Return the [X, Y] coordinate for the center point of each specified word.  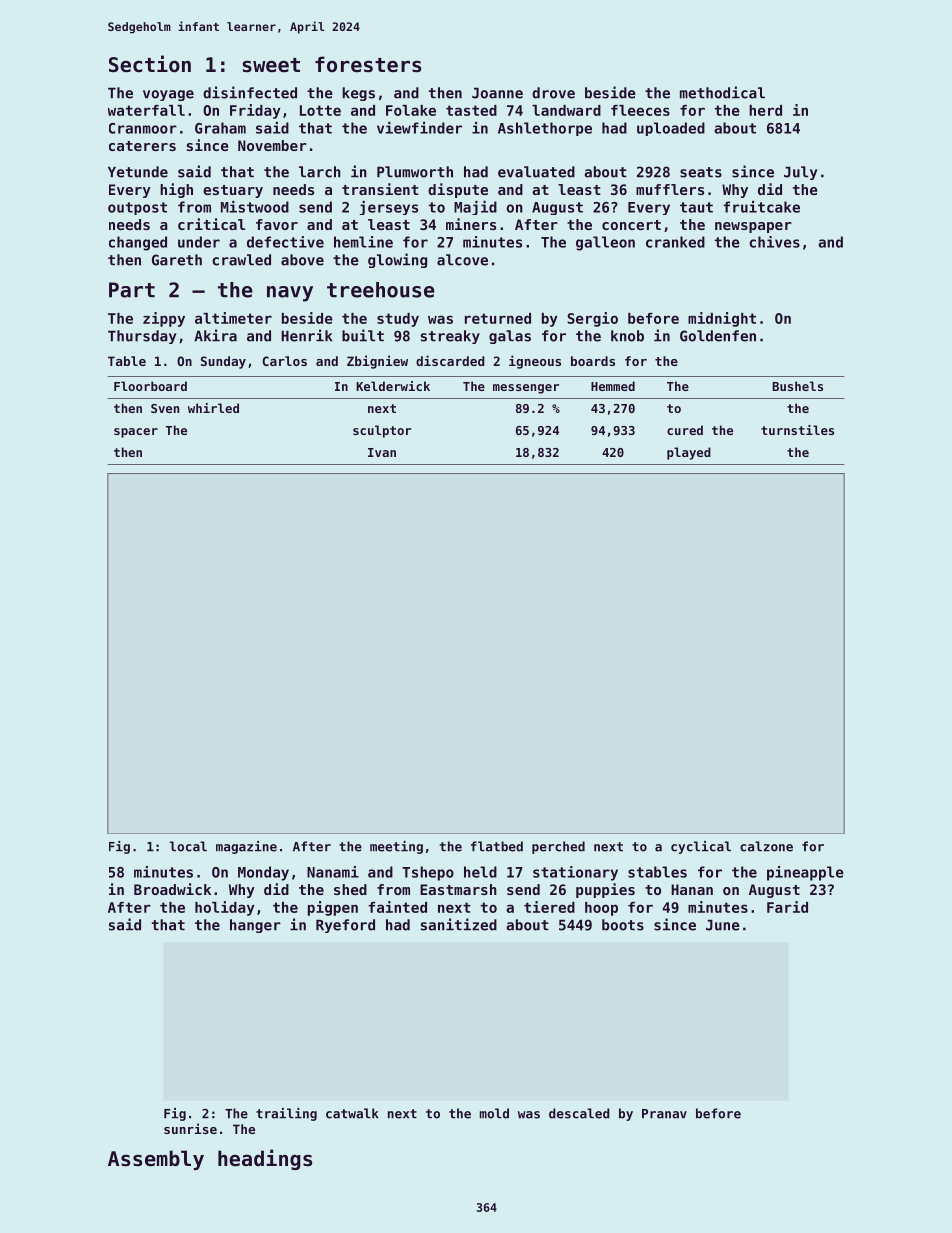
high [176, 190]
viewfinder [419, 128]
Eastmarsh [458, 889]
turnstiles [797, 430]
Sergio [592, 319]
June [723, 925]
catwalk [352, 1113]
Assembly [156, 1160]
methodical [722, 92]
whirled [213, 408]
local [188, 846]
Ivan [382, 452]
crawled [241, 260]
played [689, 453]
